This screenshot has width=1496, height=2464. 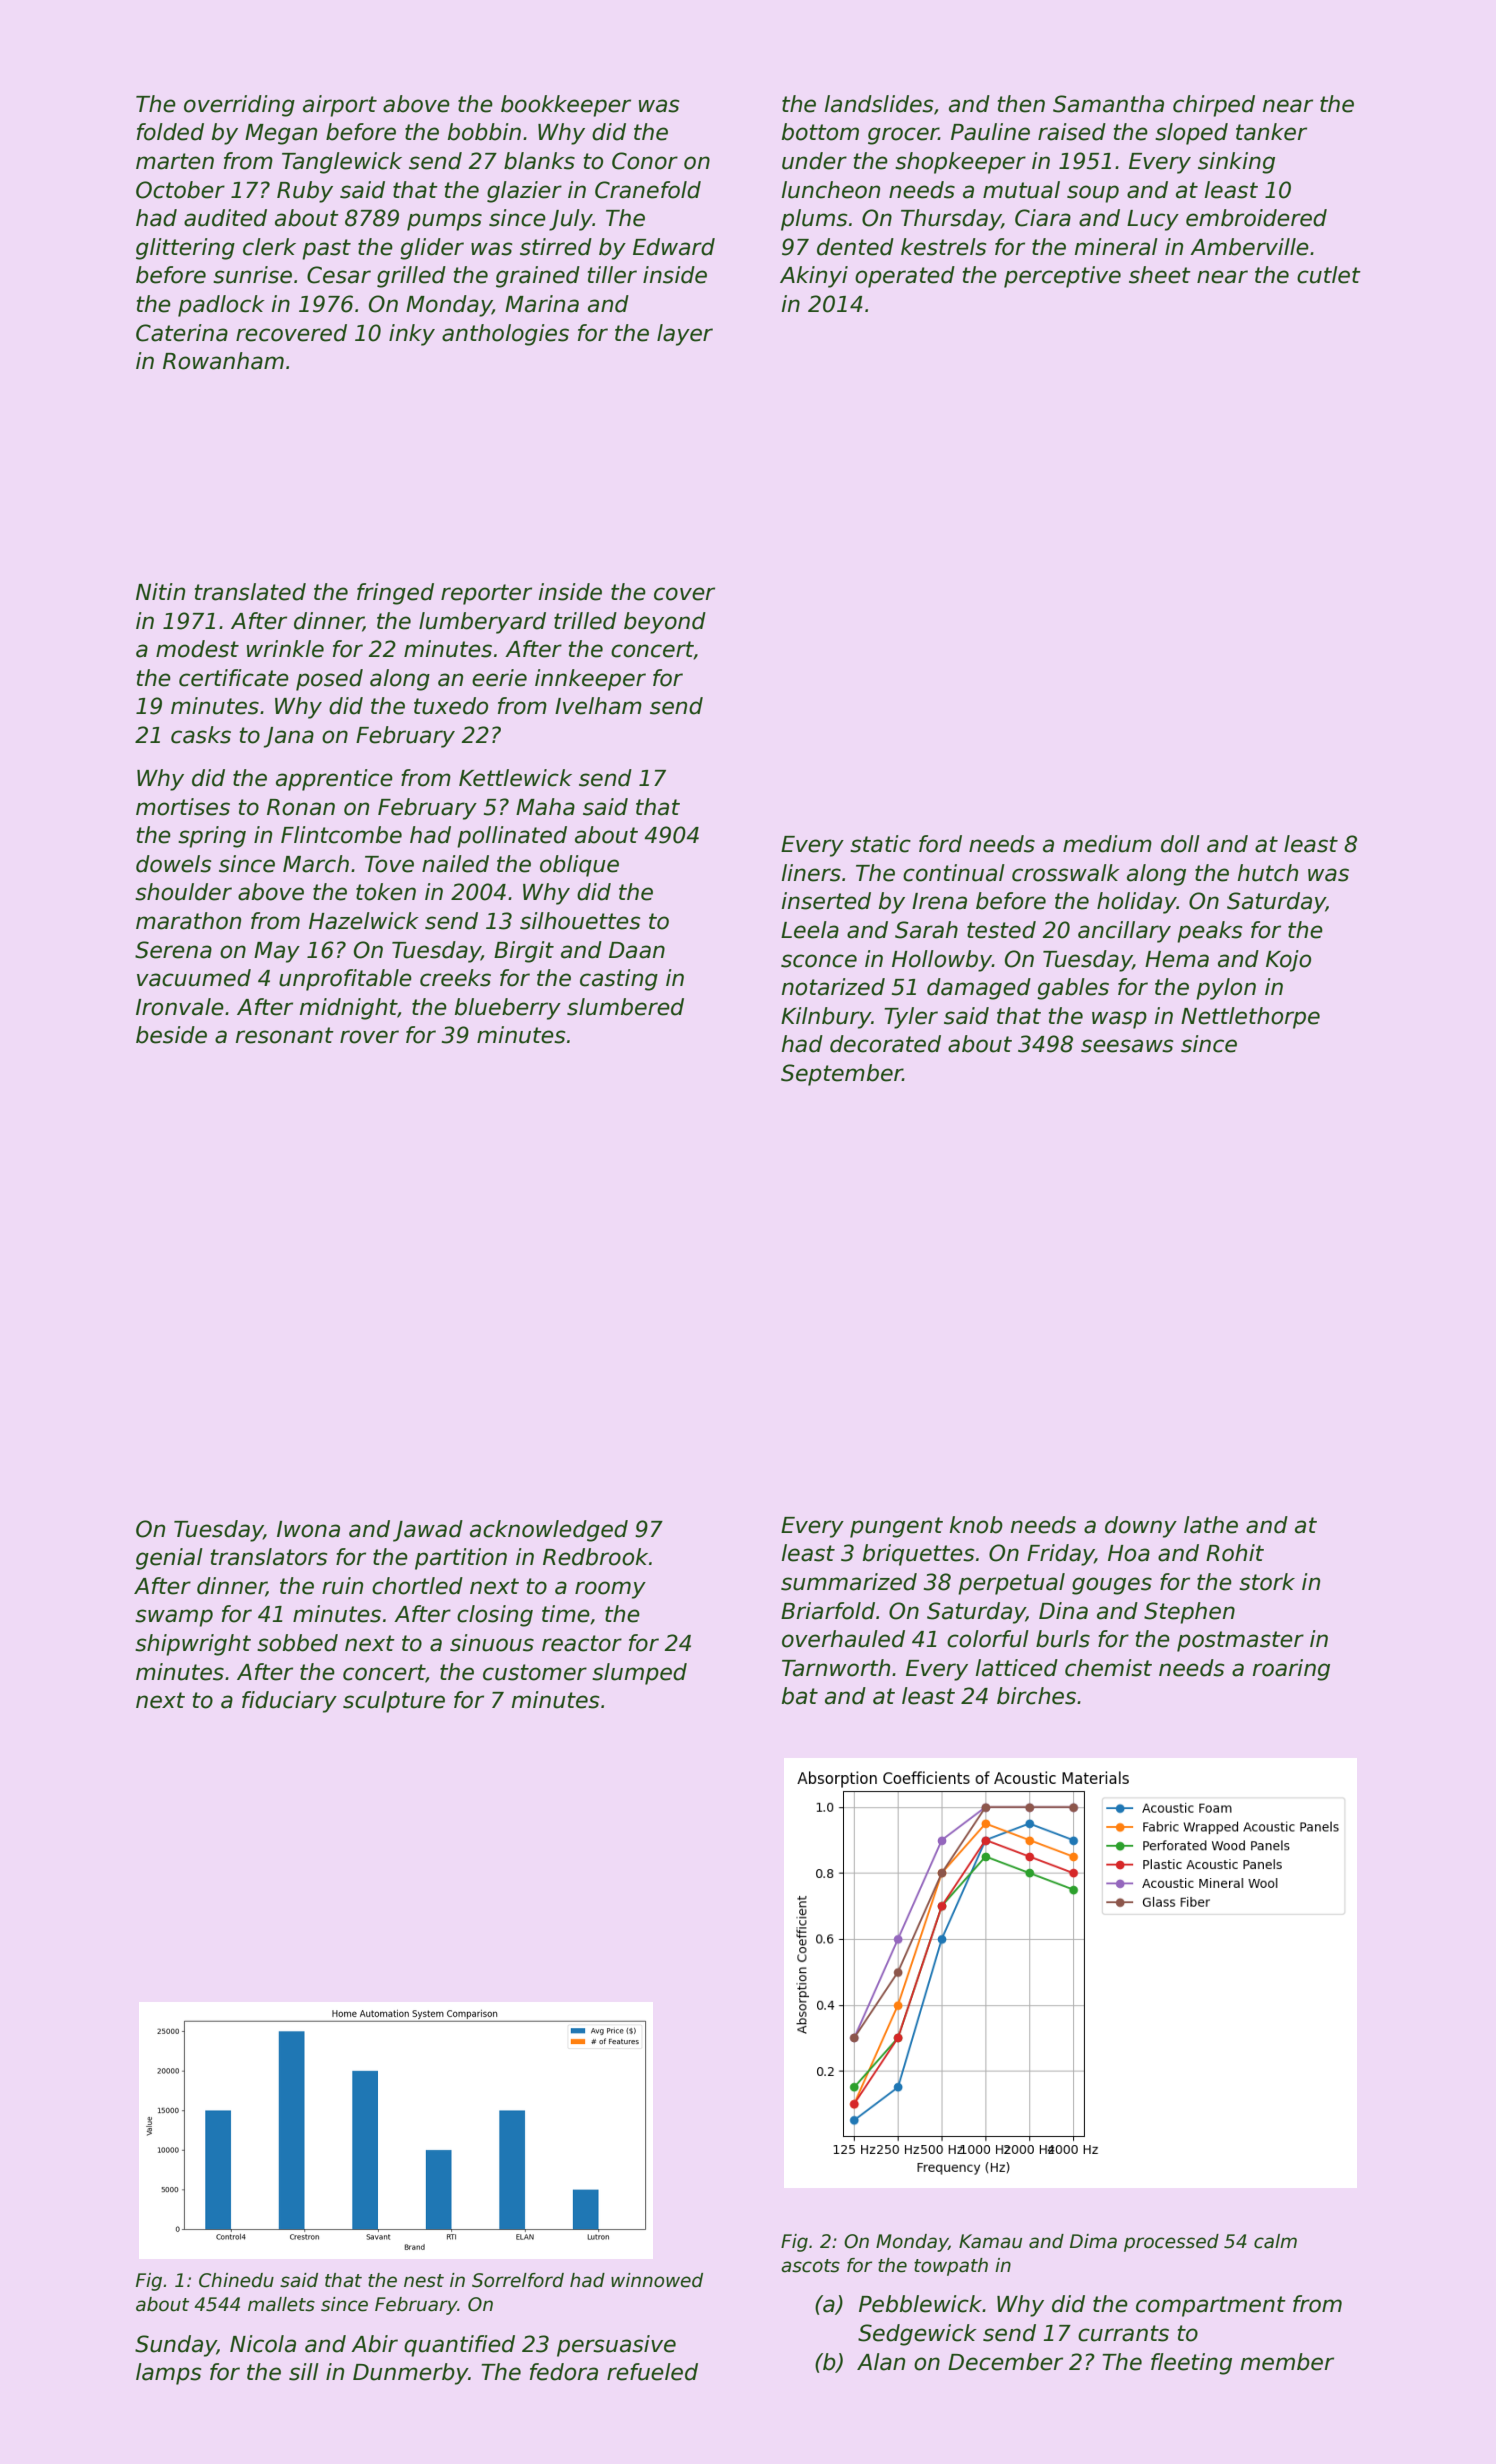 I want to click on chirped, so click(x=1214, y=106).
